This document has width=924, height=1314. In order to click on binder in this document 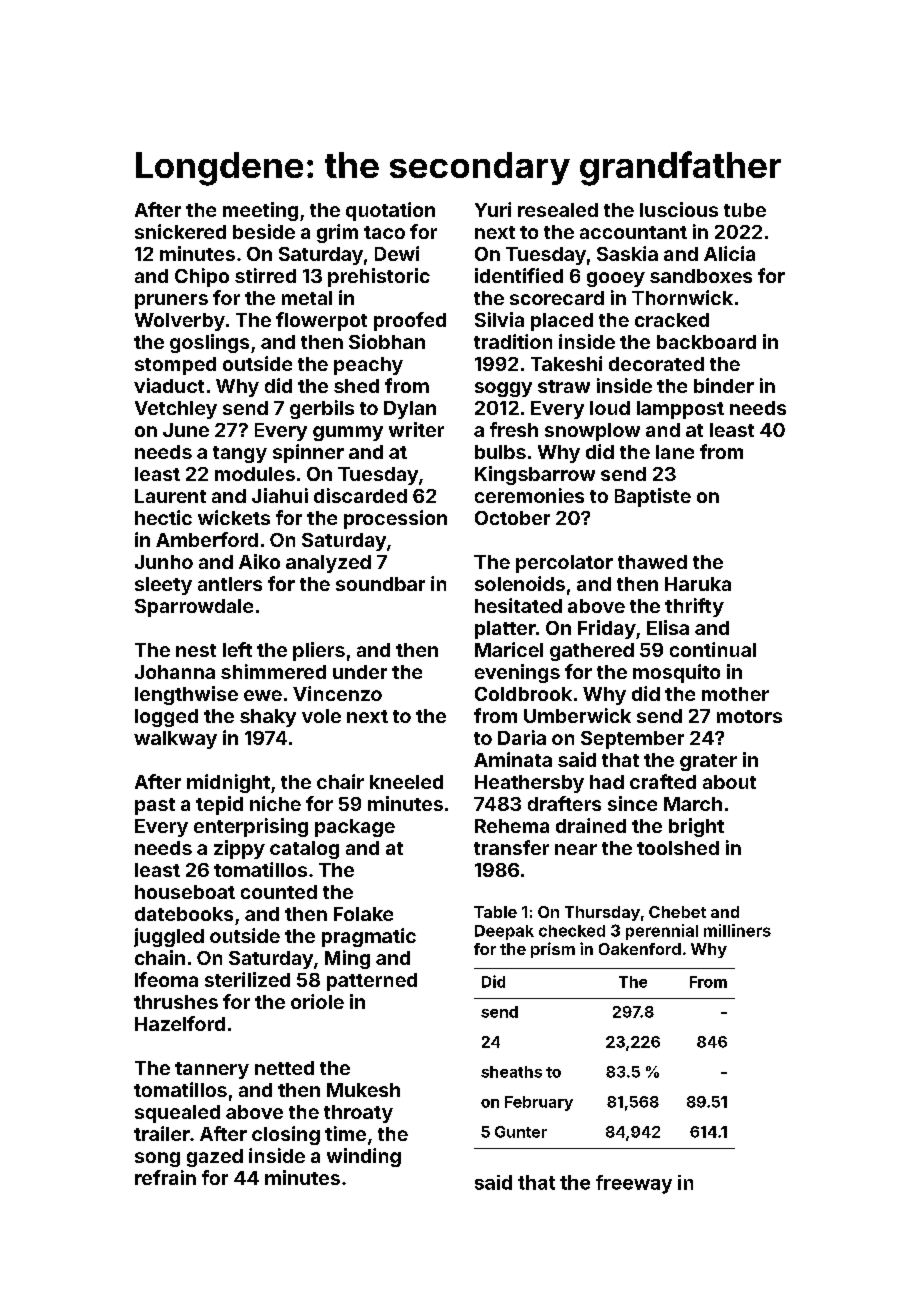, I will do `click(724, 385)`.
